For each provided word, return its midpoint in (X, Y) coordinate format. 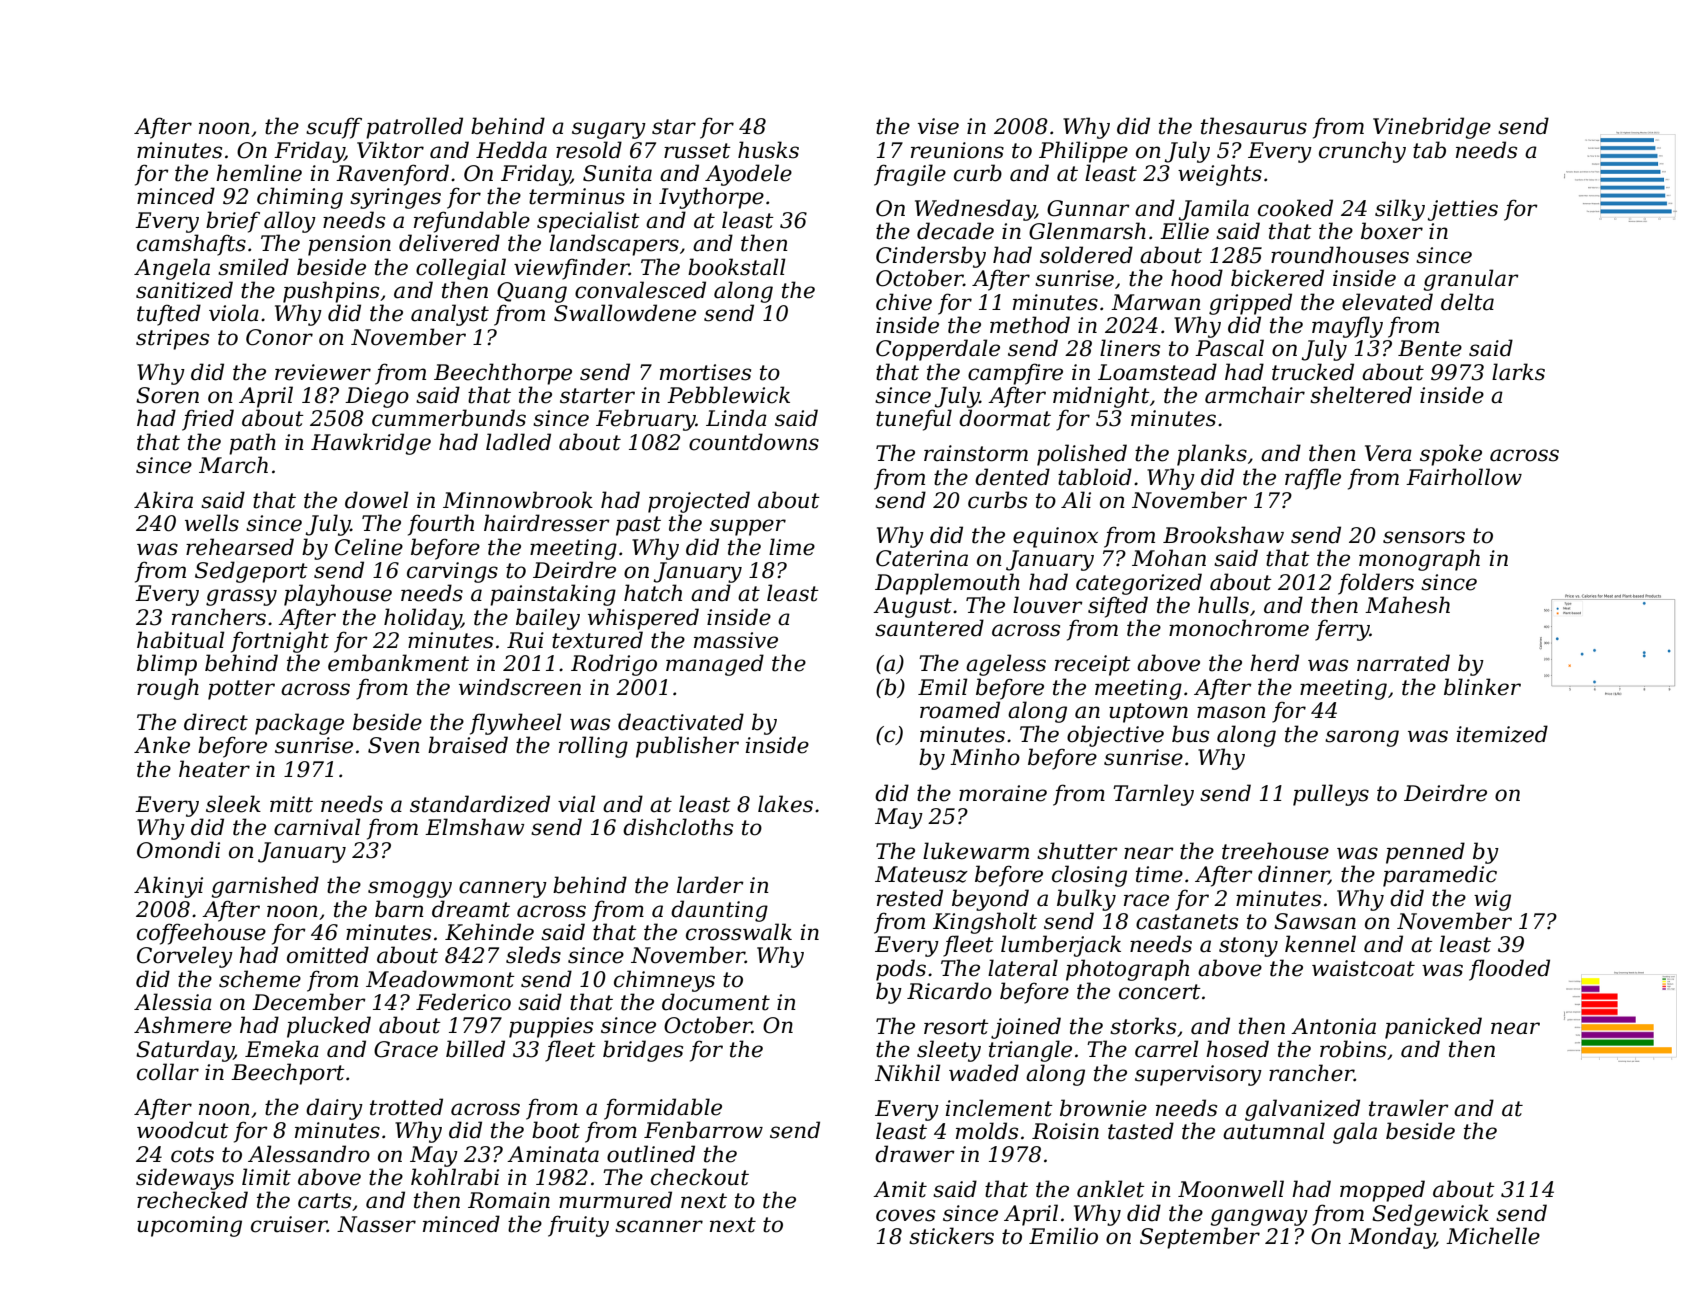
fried (208, 420)
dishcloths (678, 827)
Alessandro (309, 1154)
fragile (910, 175)
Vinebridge (1432, 128)
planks (1212, 455)
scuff (334, 128)
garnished (265, 887)
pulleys (1331, 795)
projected (699, 502)
